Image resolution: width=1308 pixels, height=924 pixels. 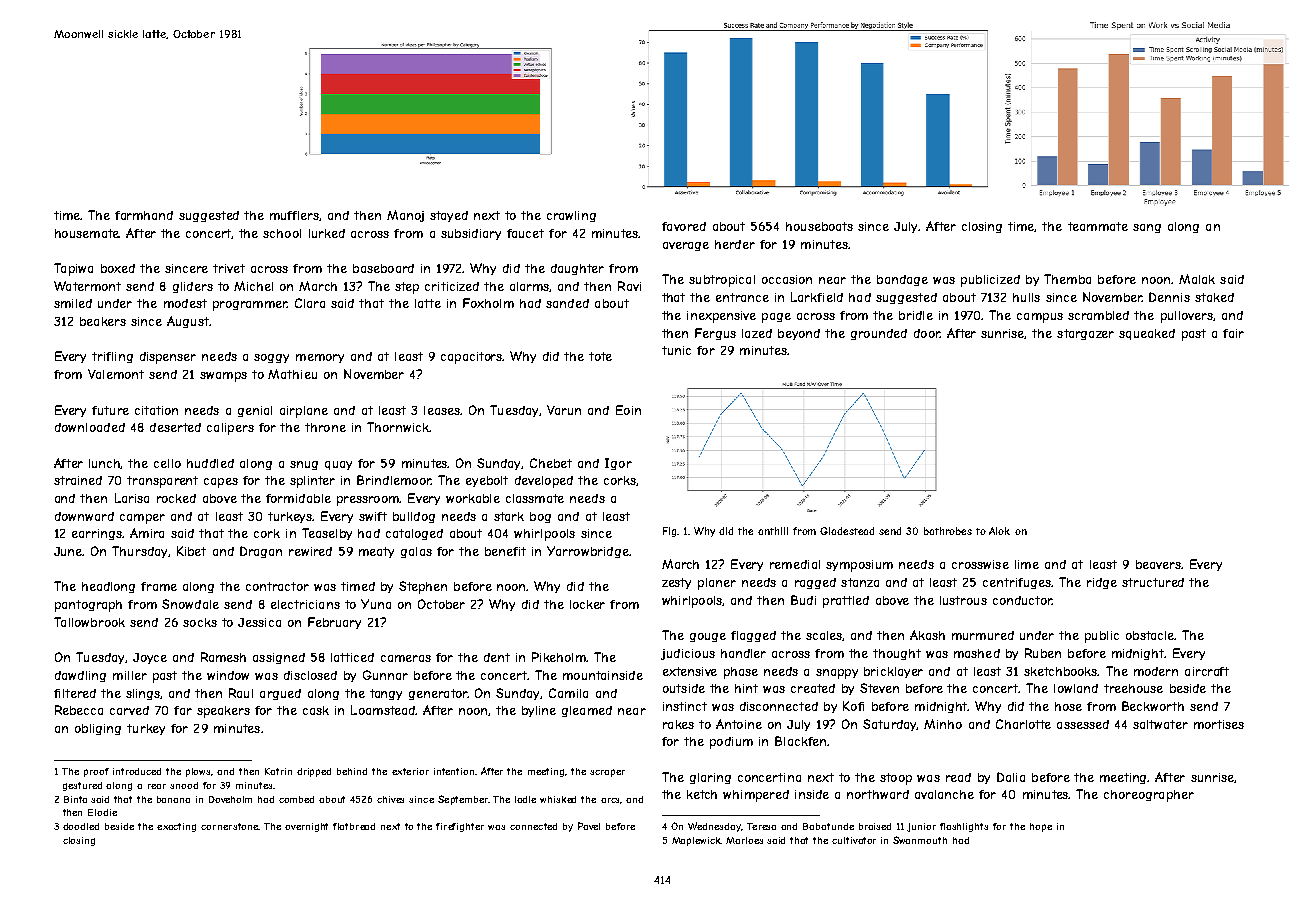 What do you see at coordinates (847, 531) in the document?
I see `Gladestead` at bounding box center [847, 531].
